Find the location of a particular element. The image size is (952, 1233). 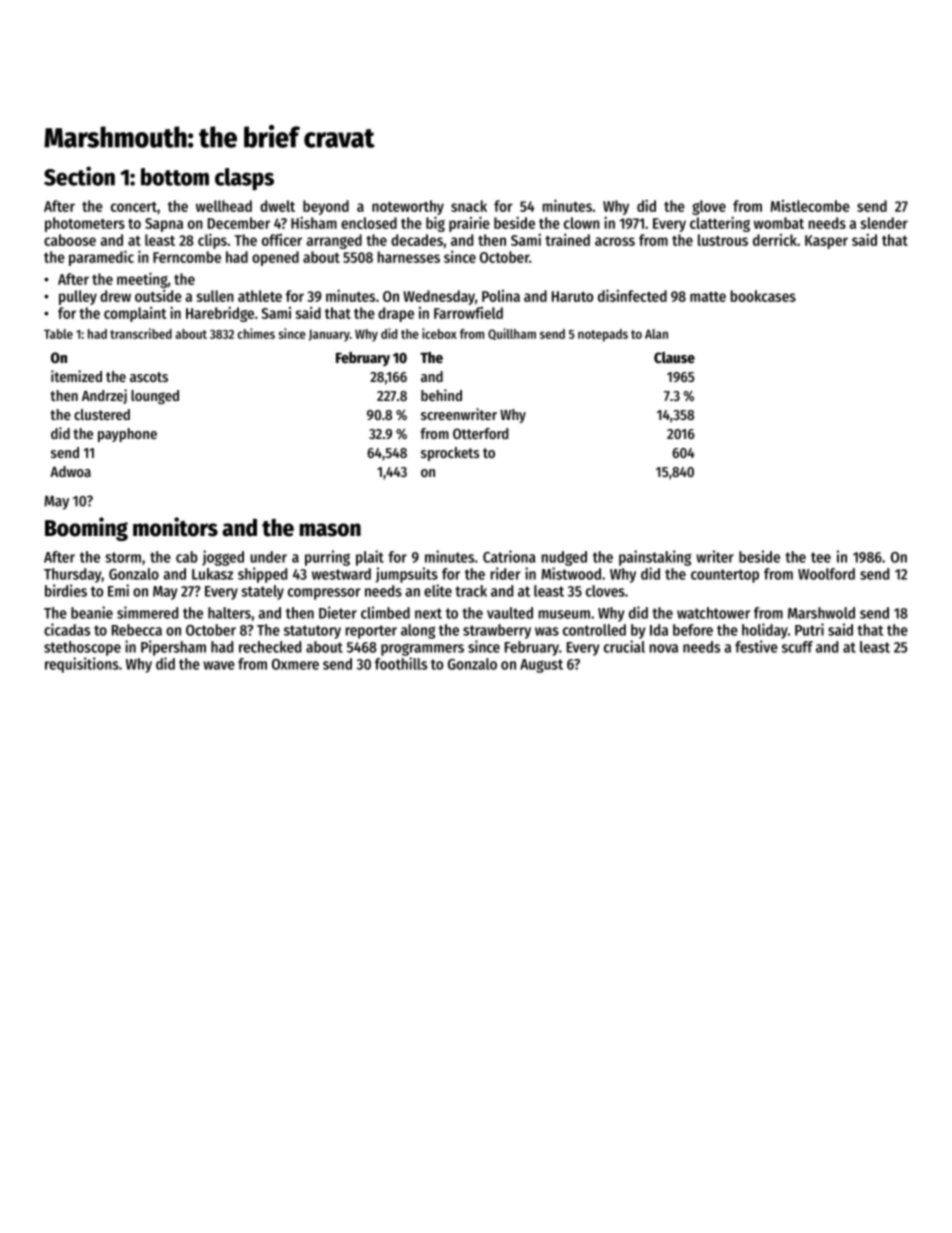

plait is located at coordinates (370, 558).
